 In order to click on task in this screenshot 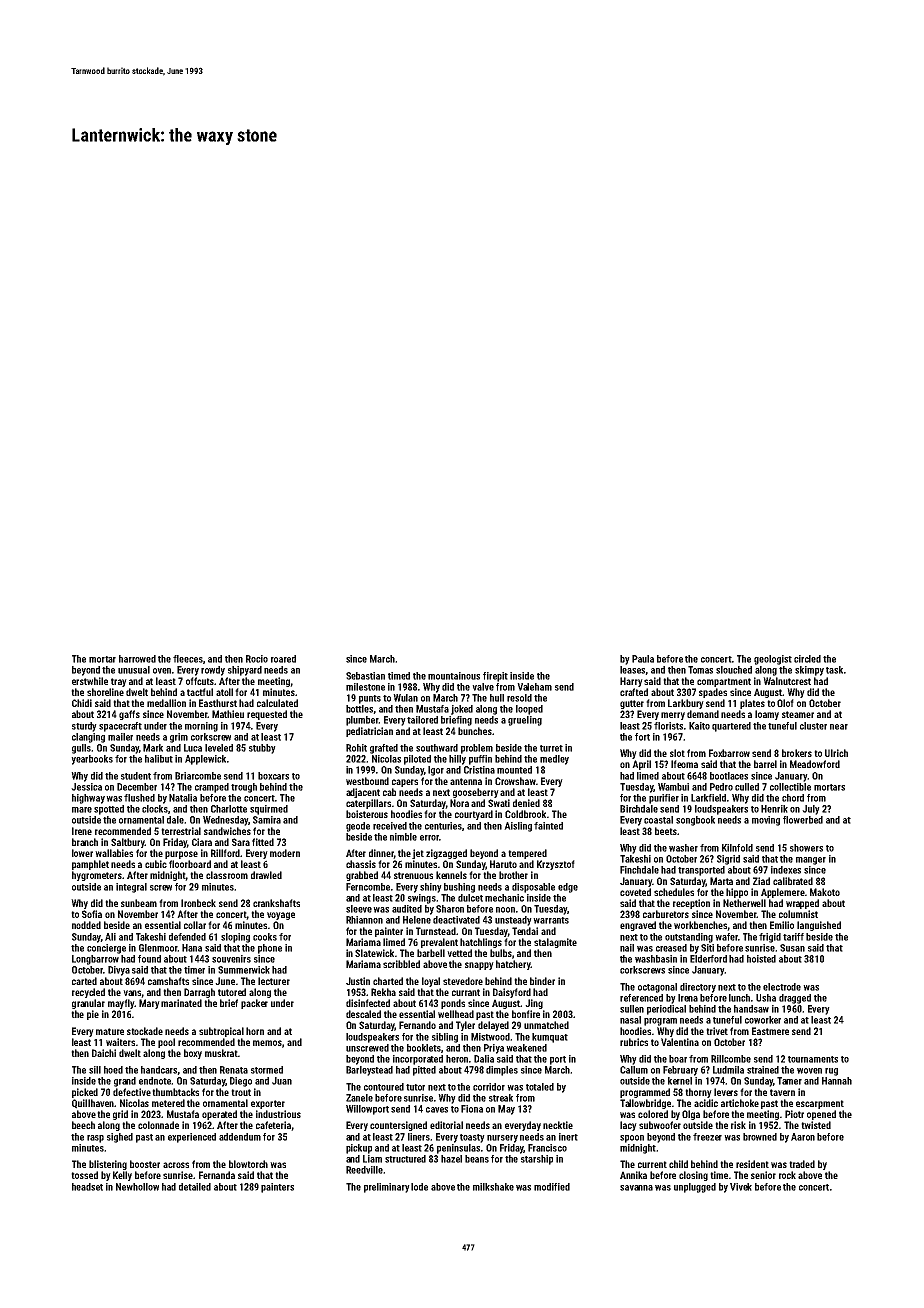, I will do `click(834, 670)`.
